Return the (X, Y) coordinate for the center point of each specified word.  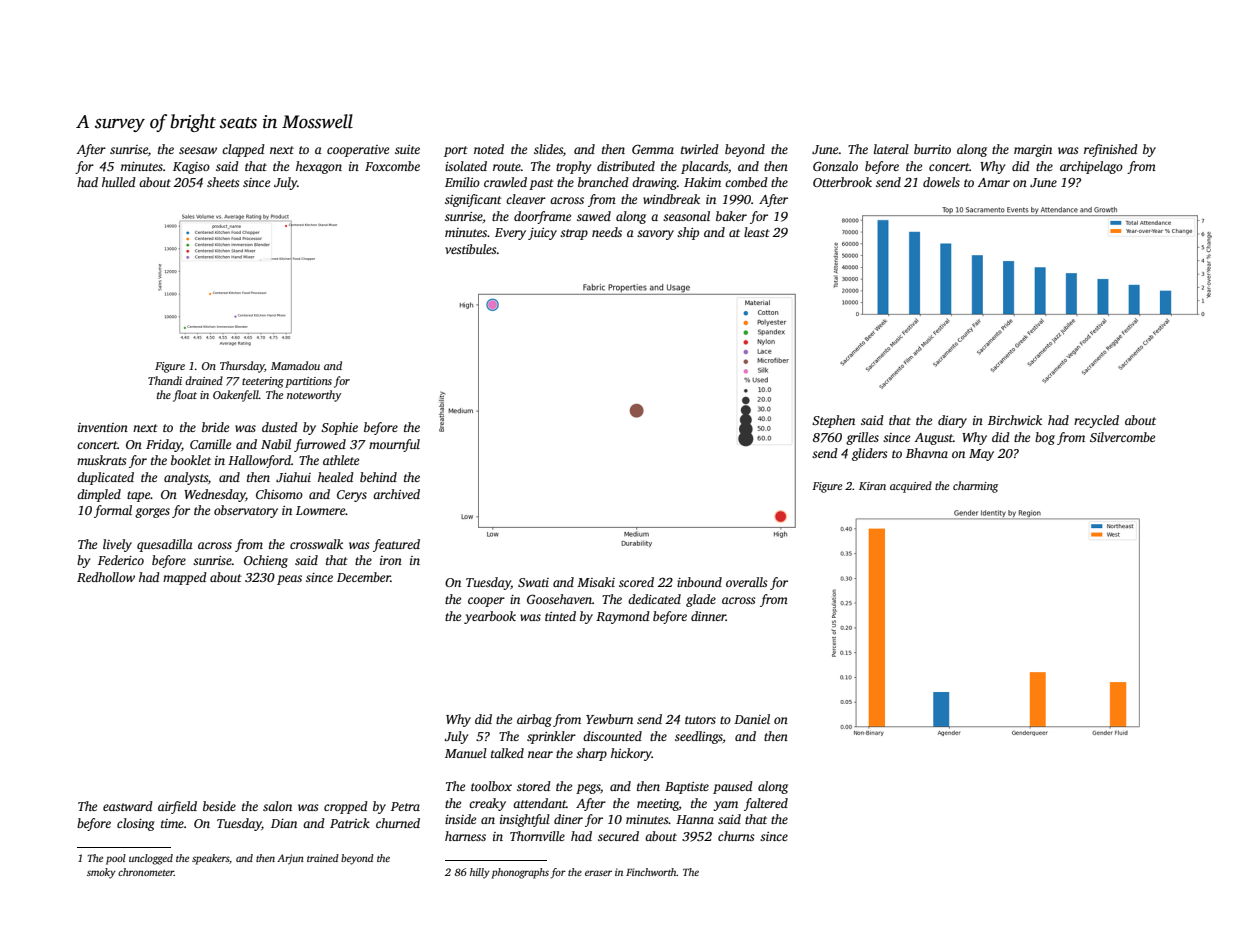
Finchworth (651, 872)
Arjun (290, 859)
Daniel (752, 719)
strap (574, 234)
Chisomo (279, 494)
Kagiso (191, 168)
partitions (308, 382)
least (757, 232)
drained (204, 380)
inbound (699, 582)
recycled (1096, 421)
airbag (534, 720)
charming (975, 487)
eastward (128, 806)
